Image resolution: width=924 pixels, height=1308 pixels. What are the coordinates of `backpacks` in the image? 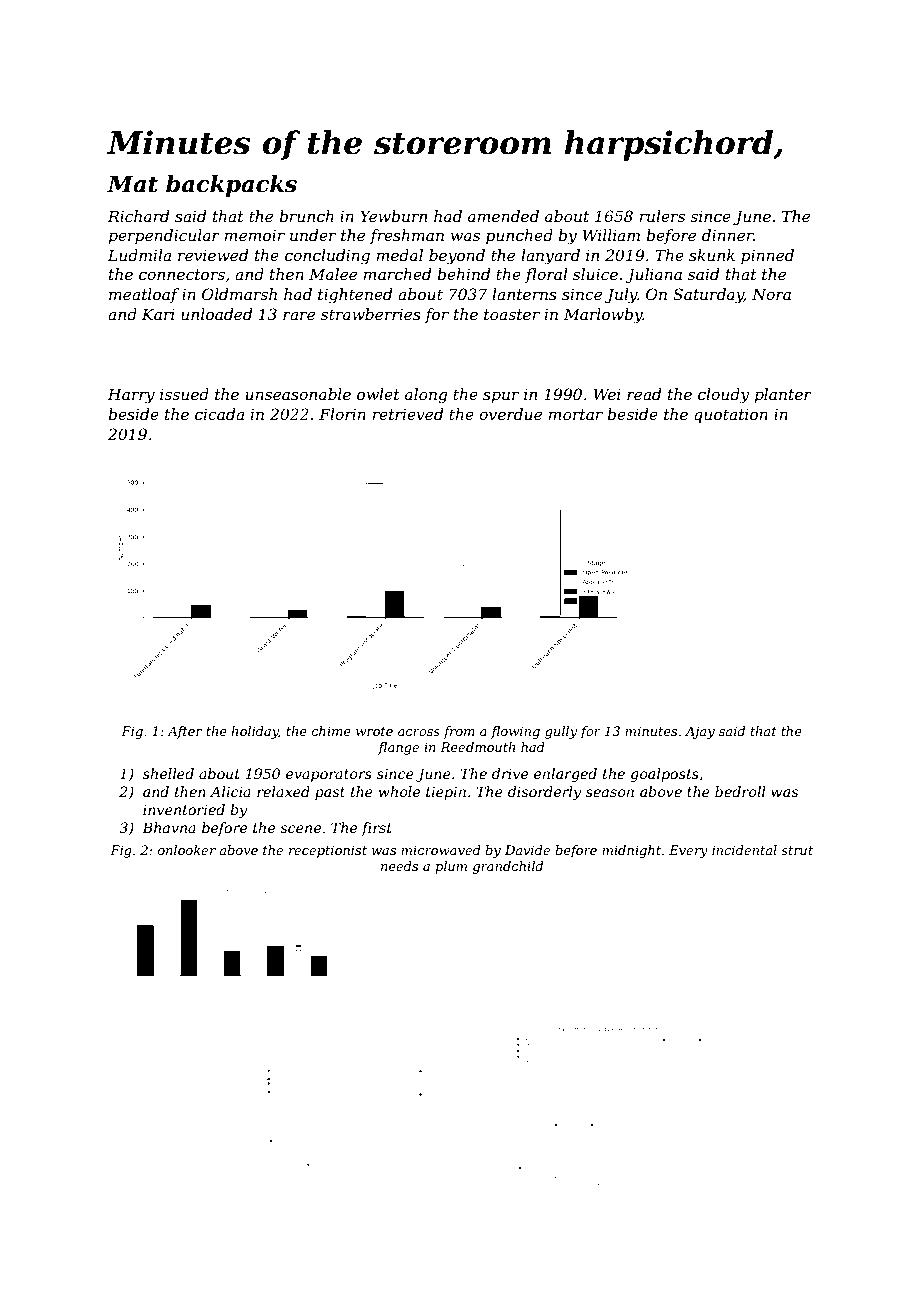 It's located at (231, 186).
